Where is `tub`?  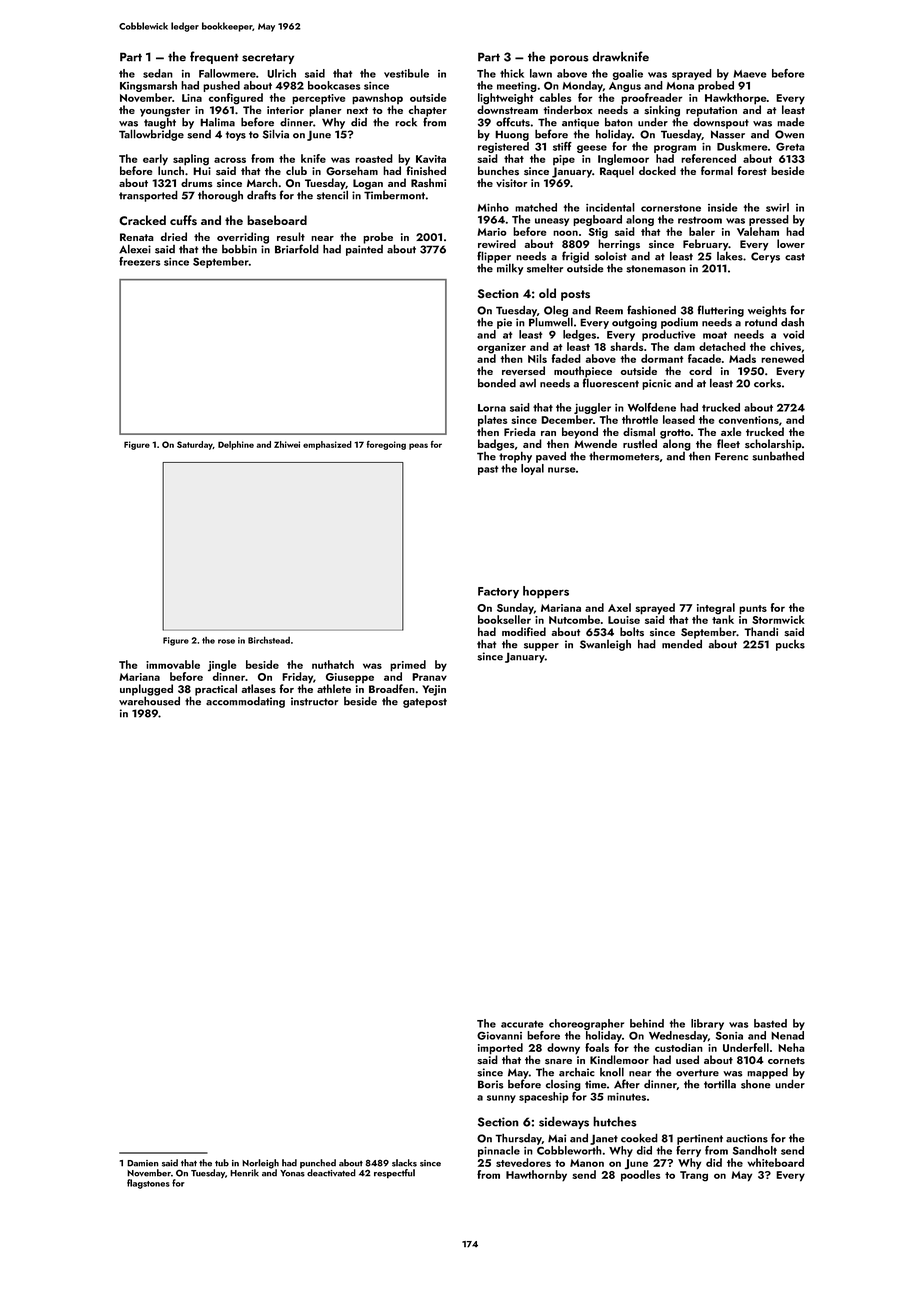 tub is located at coordinates (222, 1163).
